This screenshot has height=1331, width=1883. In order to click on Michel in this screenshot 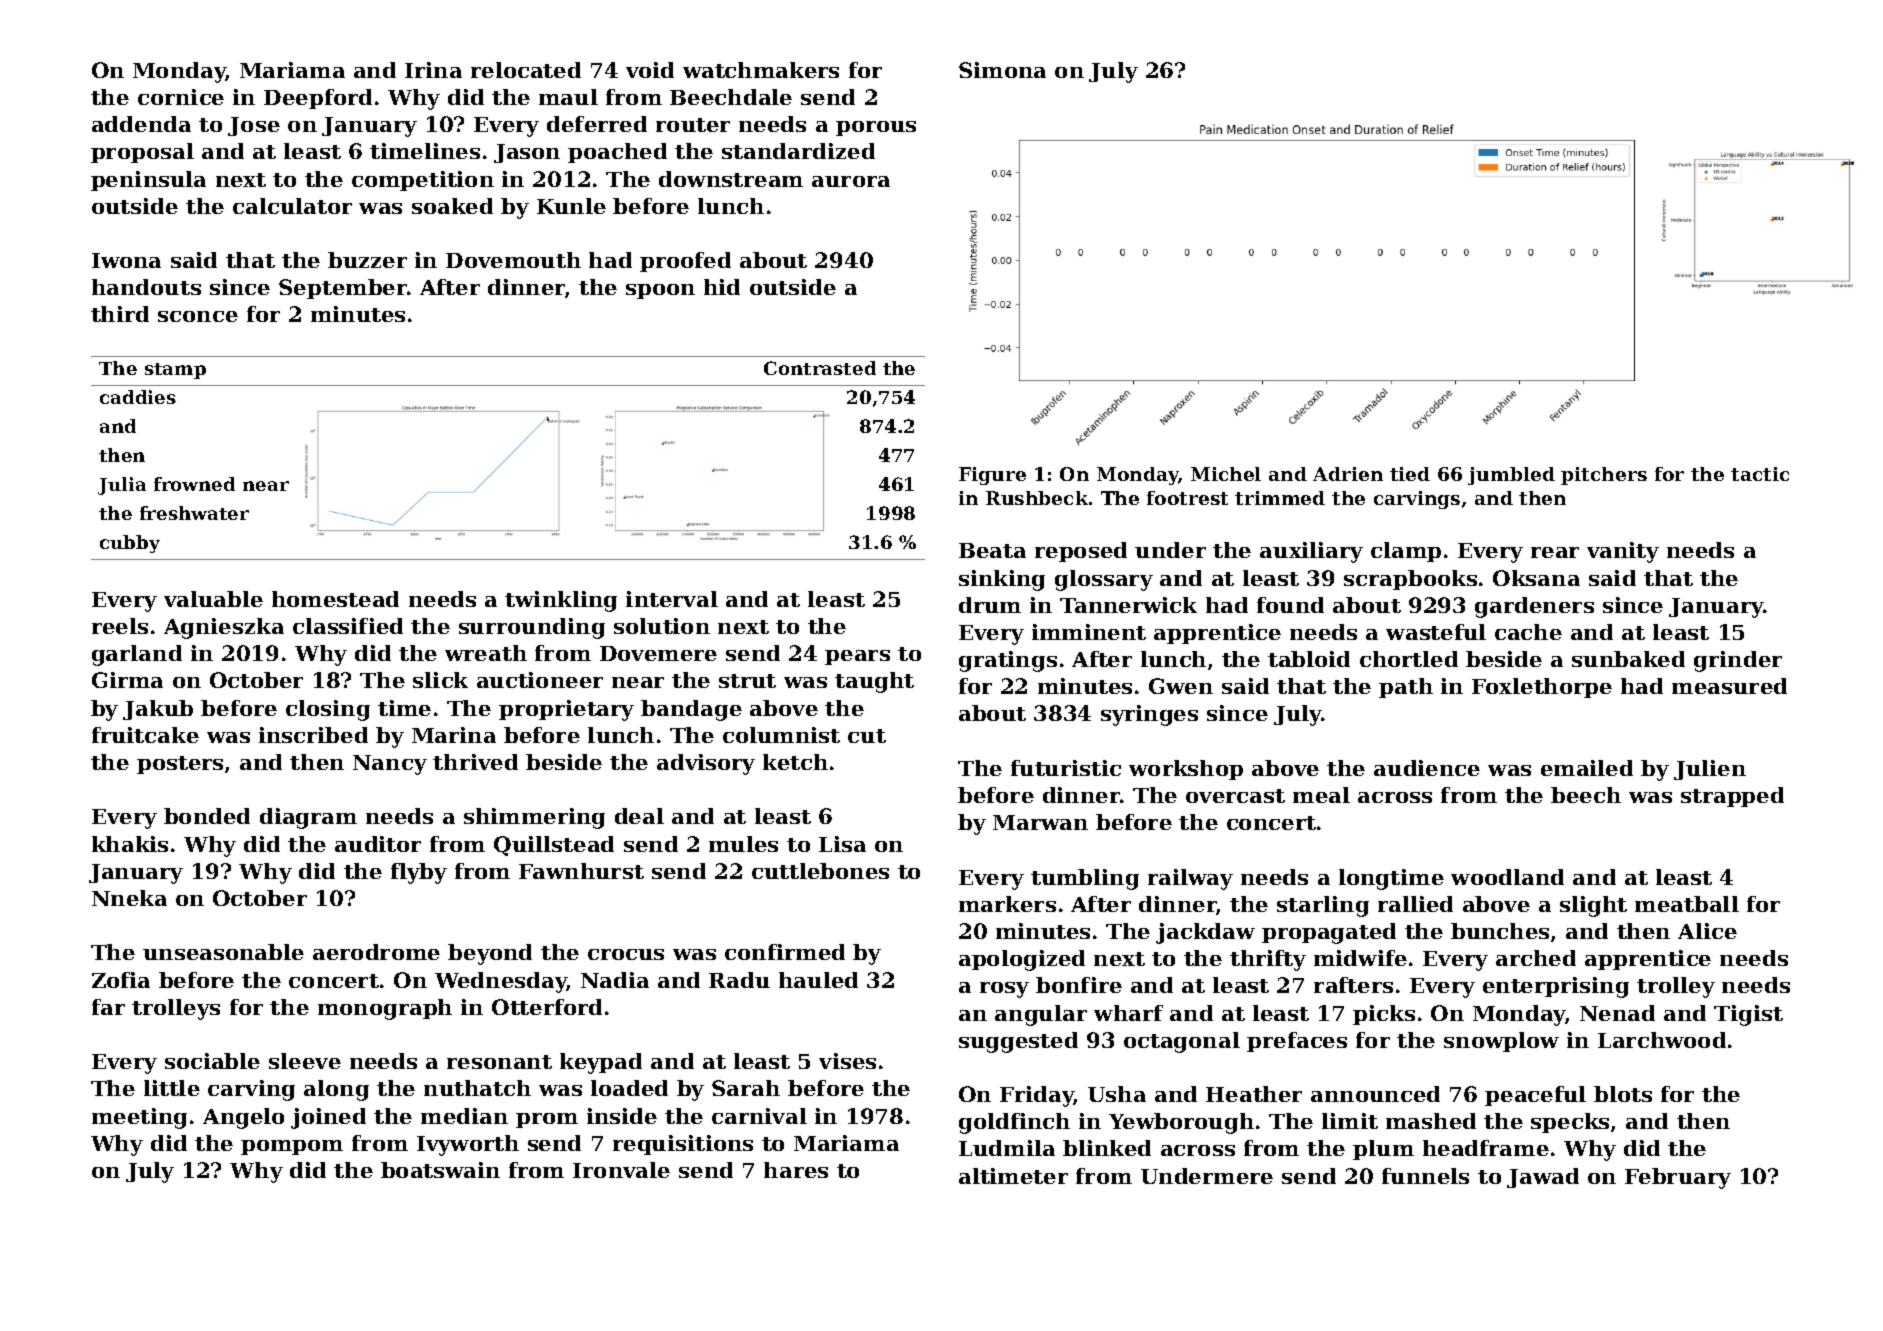, I will do `click(1226, 474)`.
